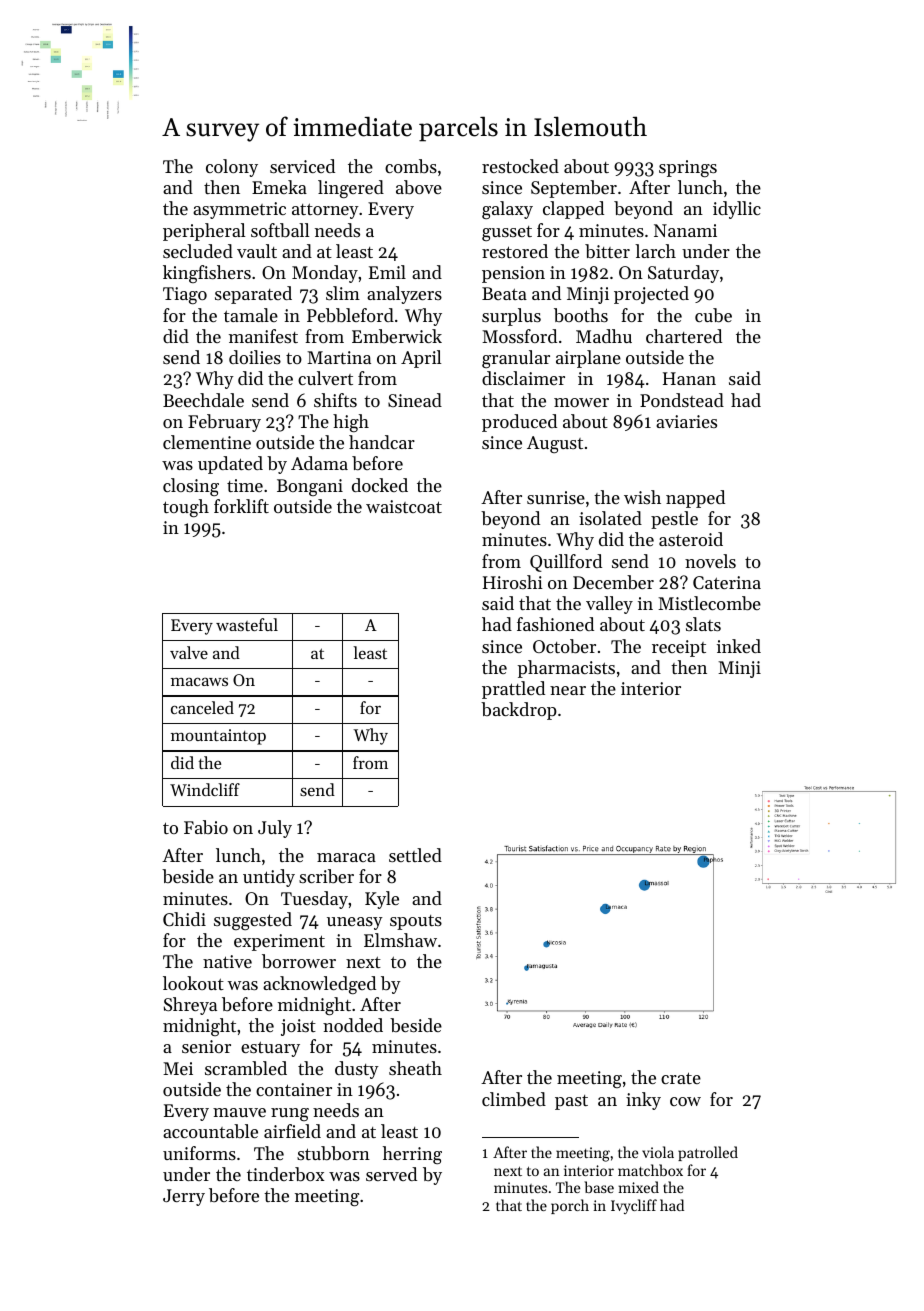 This document has width=924, height=1311. What do you see at coordinates (387, 272) in the document?
I see `Emil` at bounding box center [387, 272].
